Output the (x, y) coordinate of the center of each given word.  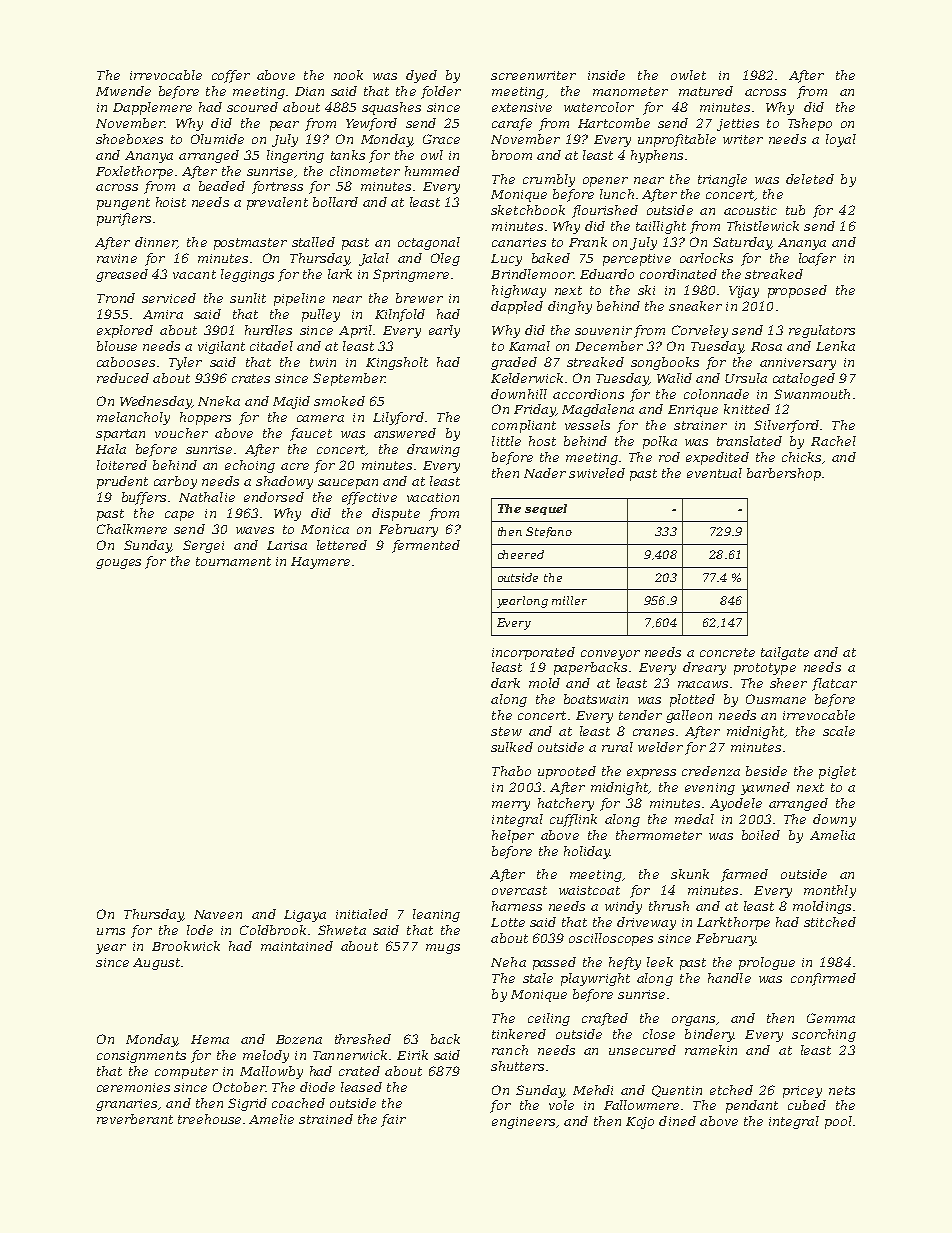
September (349, 379)
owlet (688, 75)
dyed (421, 76)
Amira (163, 314)
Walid (674, 378)
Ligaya (305, 916)
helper (513, 836)
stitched (830, 922)
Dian (309, 91)
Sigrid (247, 1104)
